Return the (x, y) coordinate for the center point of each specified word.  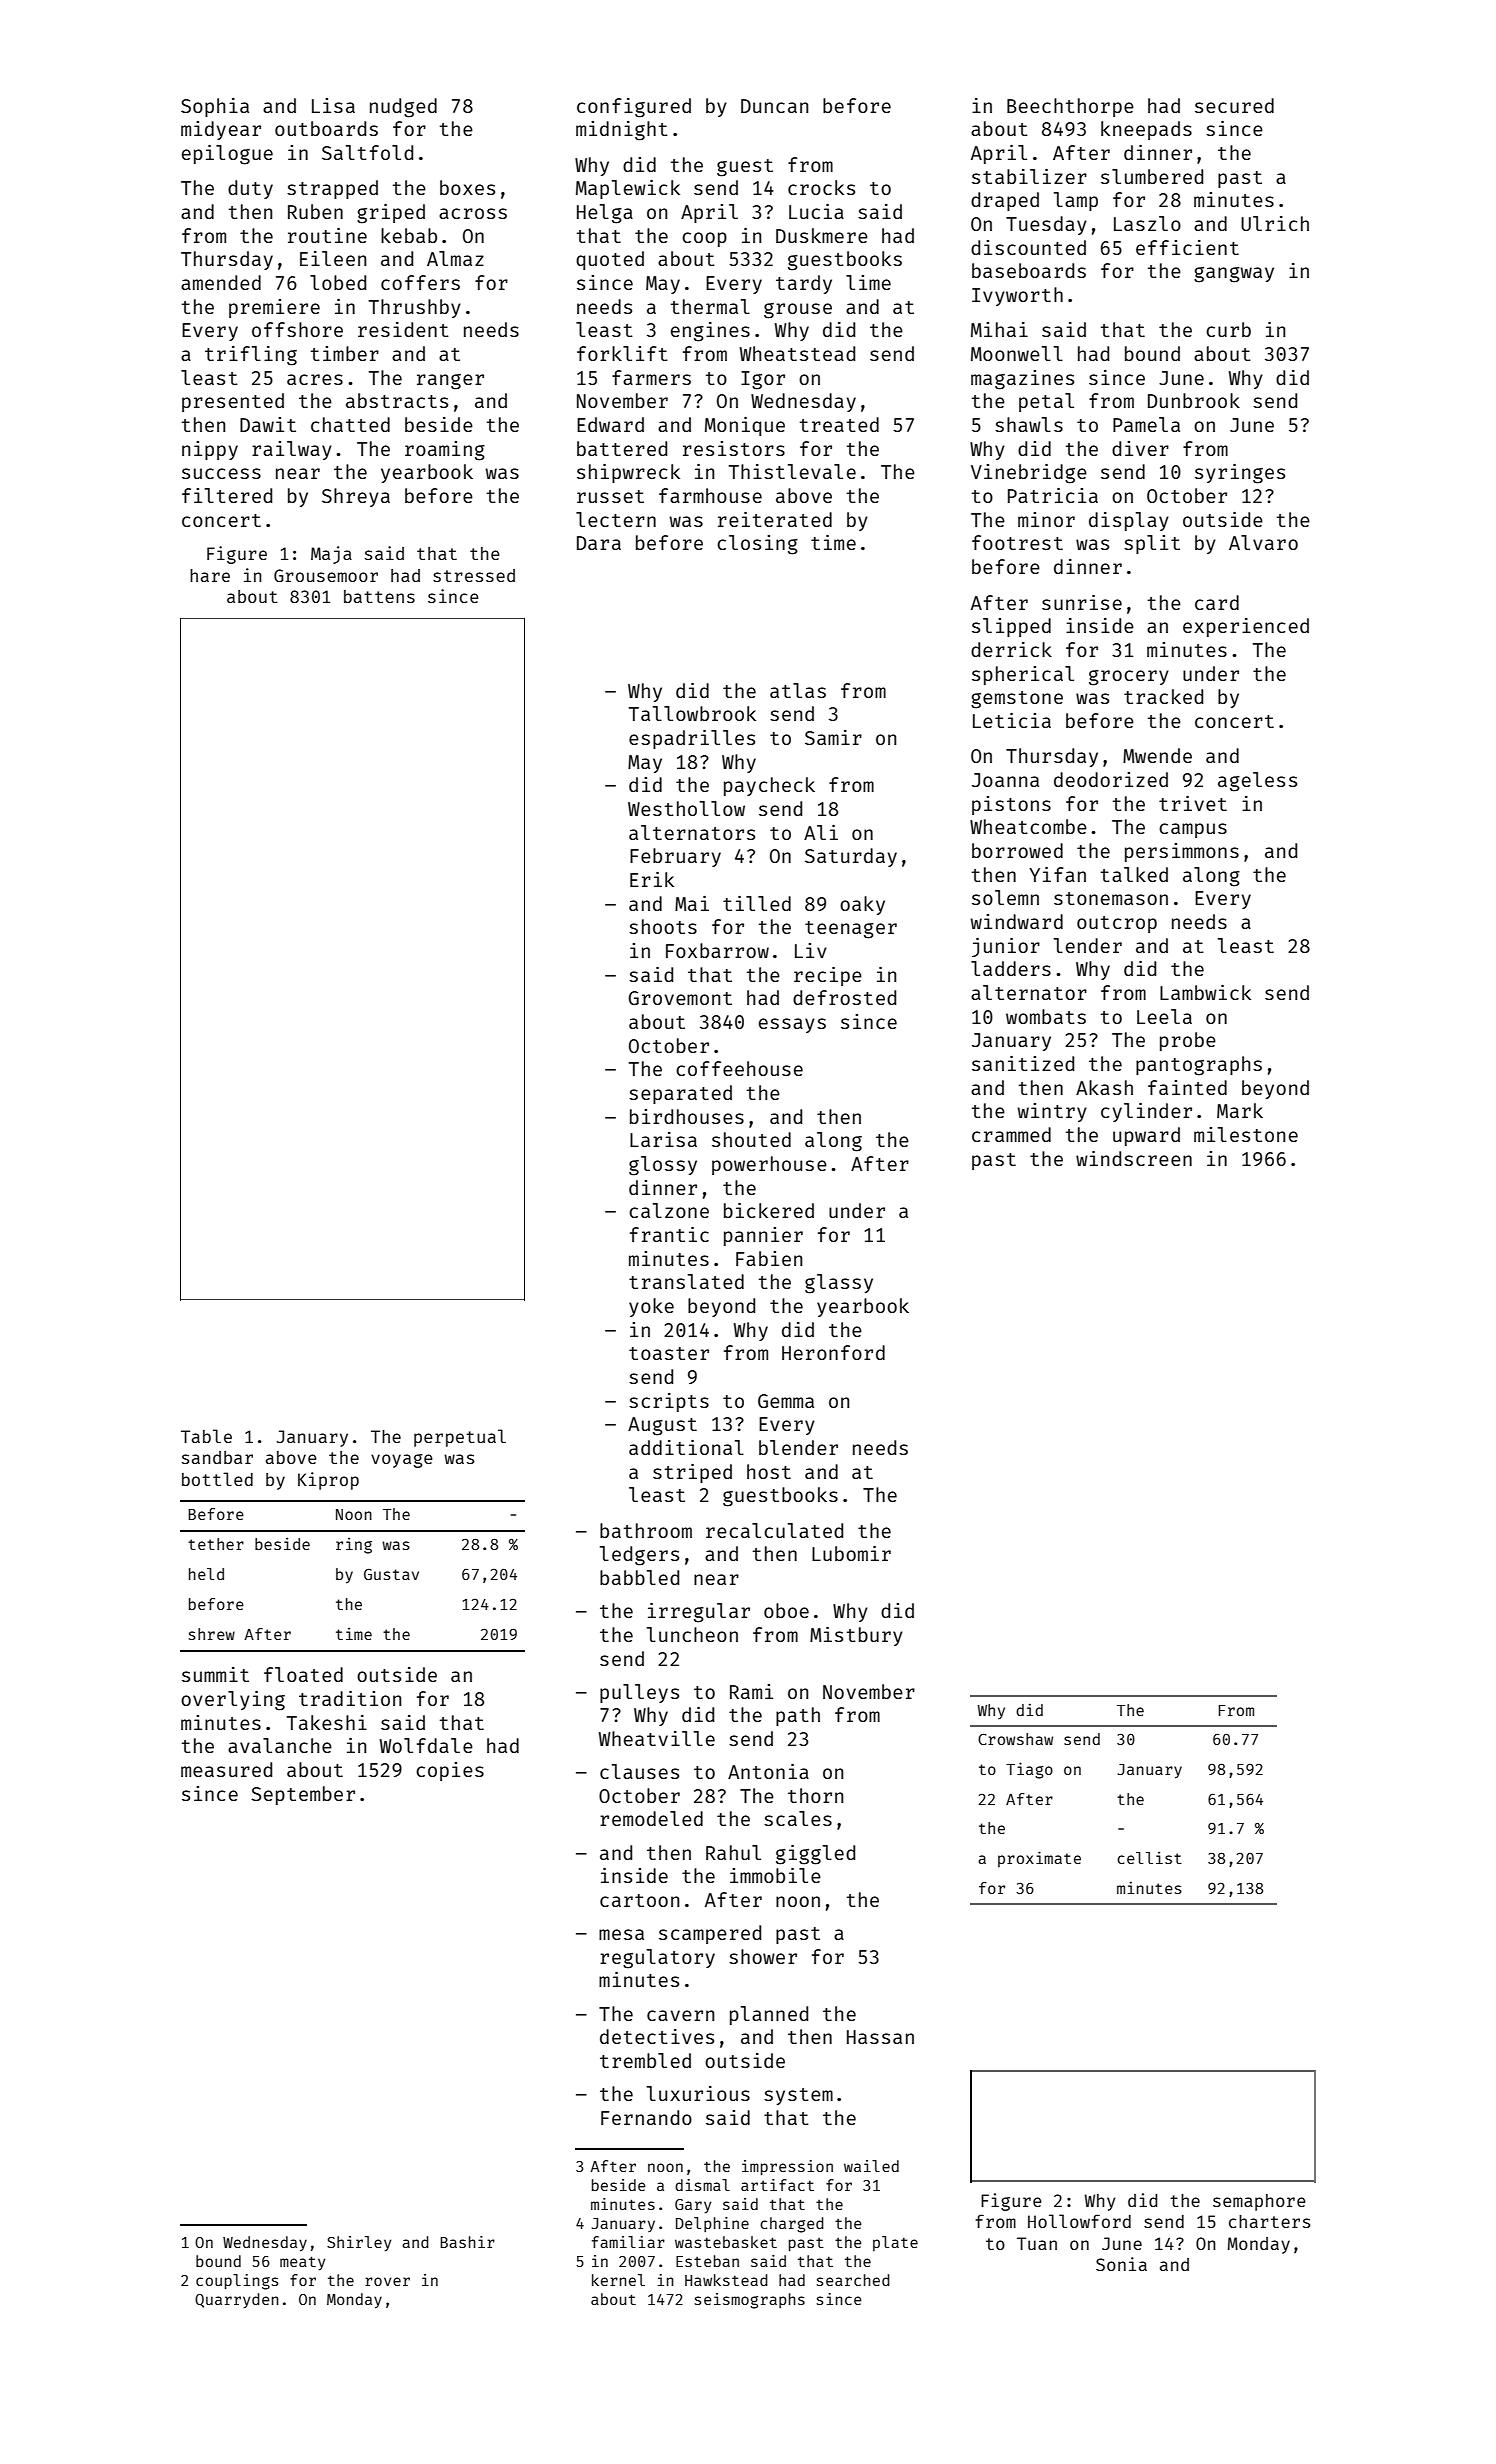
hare (210, 575)
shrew (212, 1634)
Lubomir (851, 1553)
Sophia (215, 107)
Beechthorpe (1070, 107)
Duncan (774, 106)
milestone (1246, 1134)
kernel (618, 2280)
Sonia (1121, 2264)
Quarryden (237, 2300)
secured (1234, 105)
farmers (651, 377)
